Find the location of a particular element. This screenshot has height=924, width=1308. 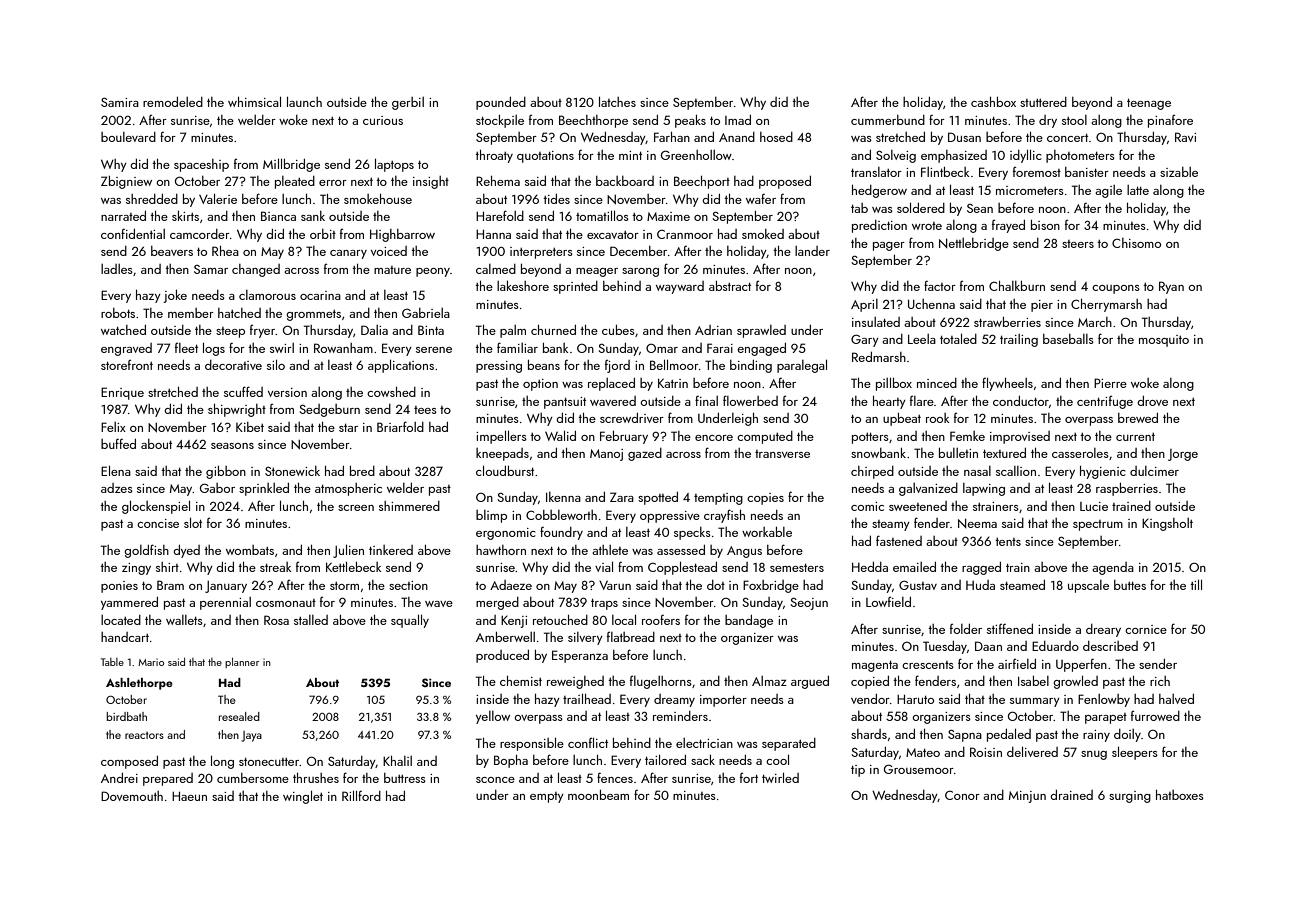

cashbox is located at coordinates (993, 102).
